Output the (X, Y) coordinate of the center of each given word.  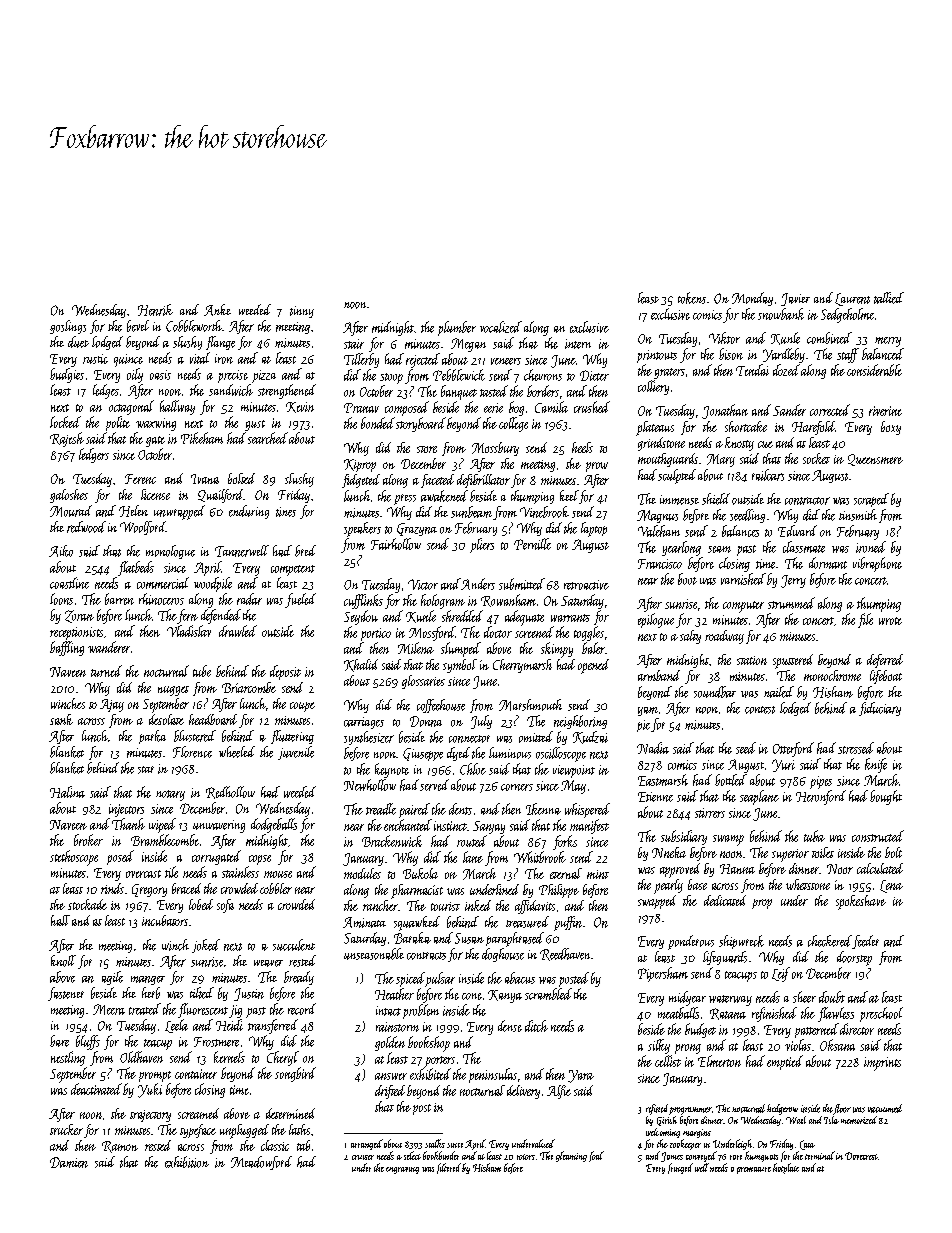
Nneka (669, 852)
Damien (69, 1162)
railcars (768, 475)
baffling (67, 648)
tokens (692, 298)
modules (362, 873)
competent (293, 570)
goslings (68, 327)
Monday (752, 299)
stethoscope (74, 858)
